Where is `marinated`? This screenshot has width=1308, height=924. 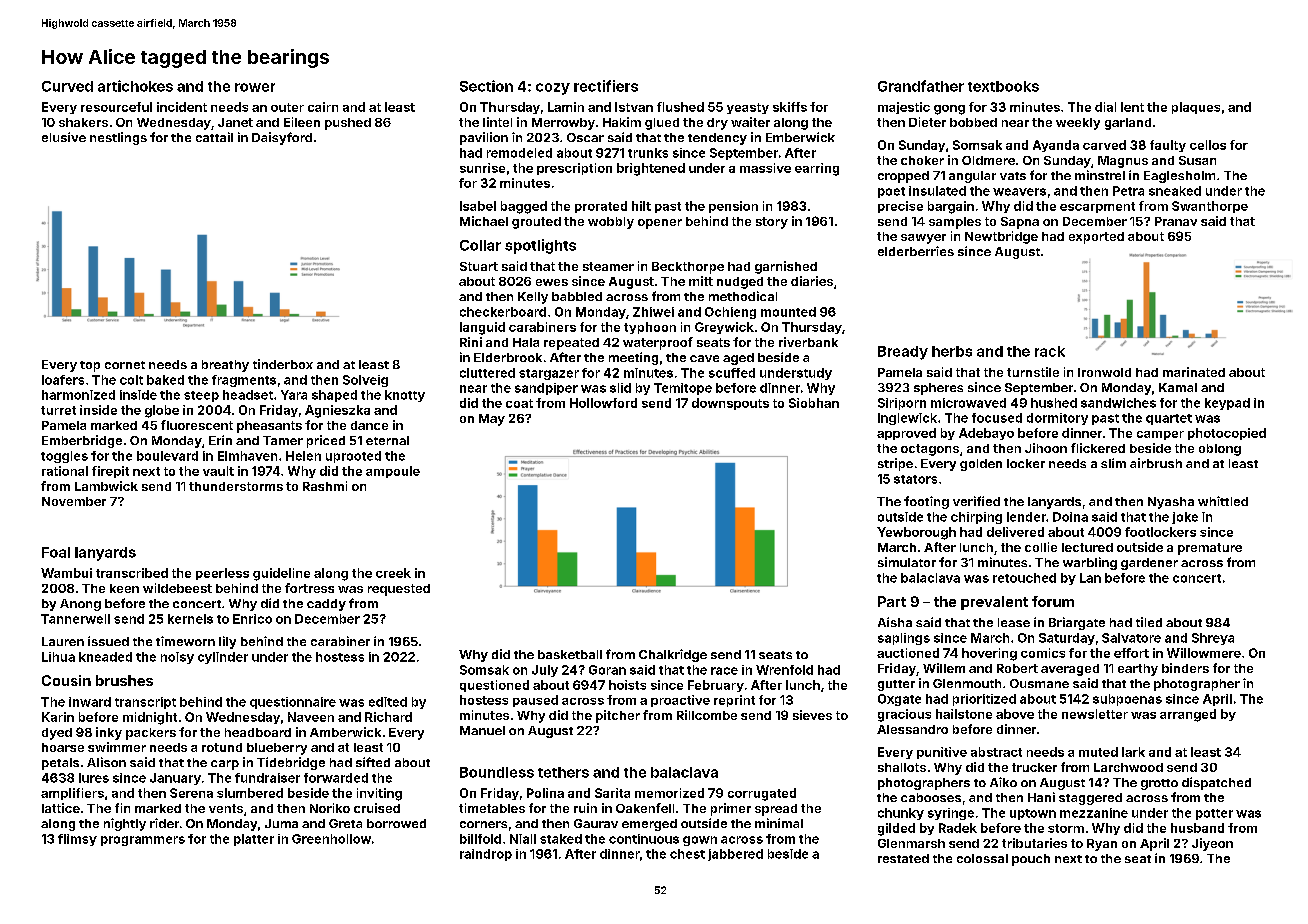 marinated is located at coordinates (1194, 372).
